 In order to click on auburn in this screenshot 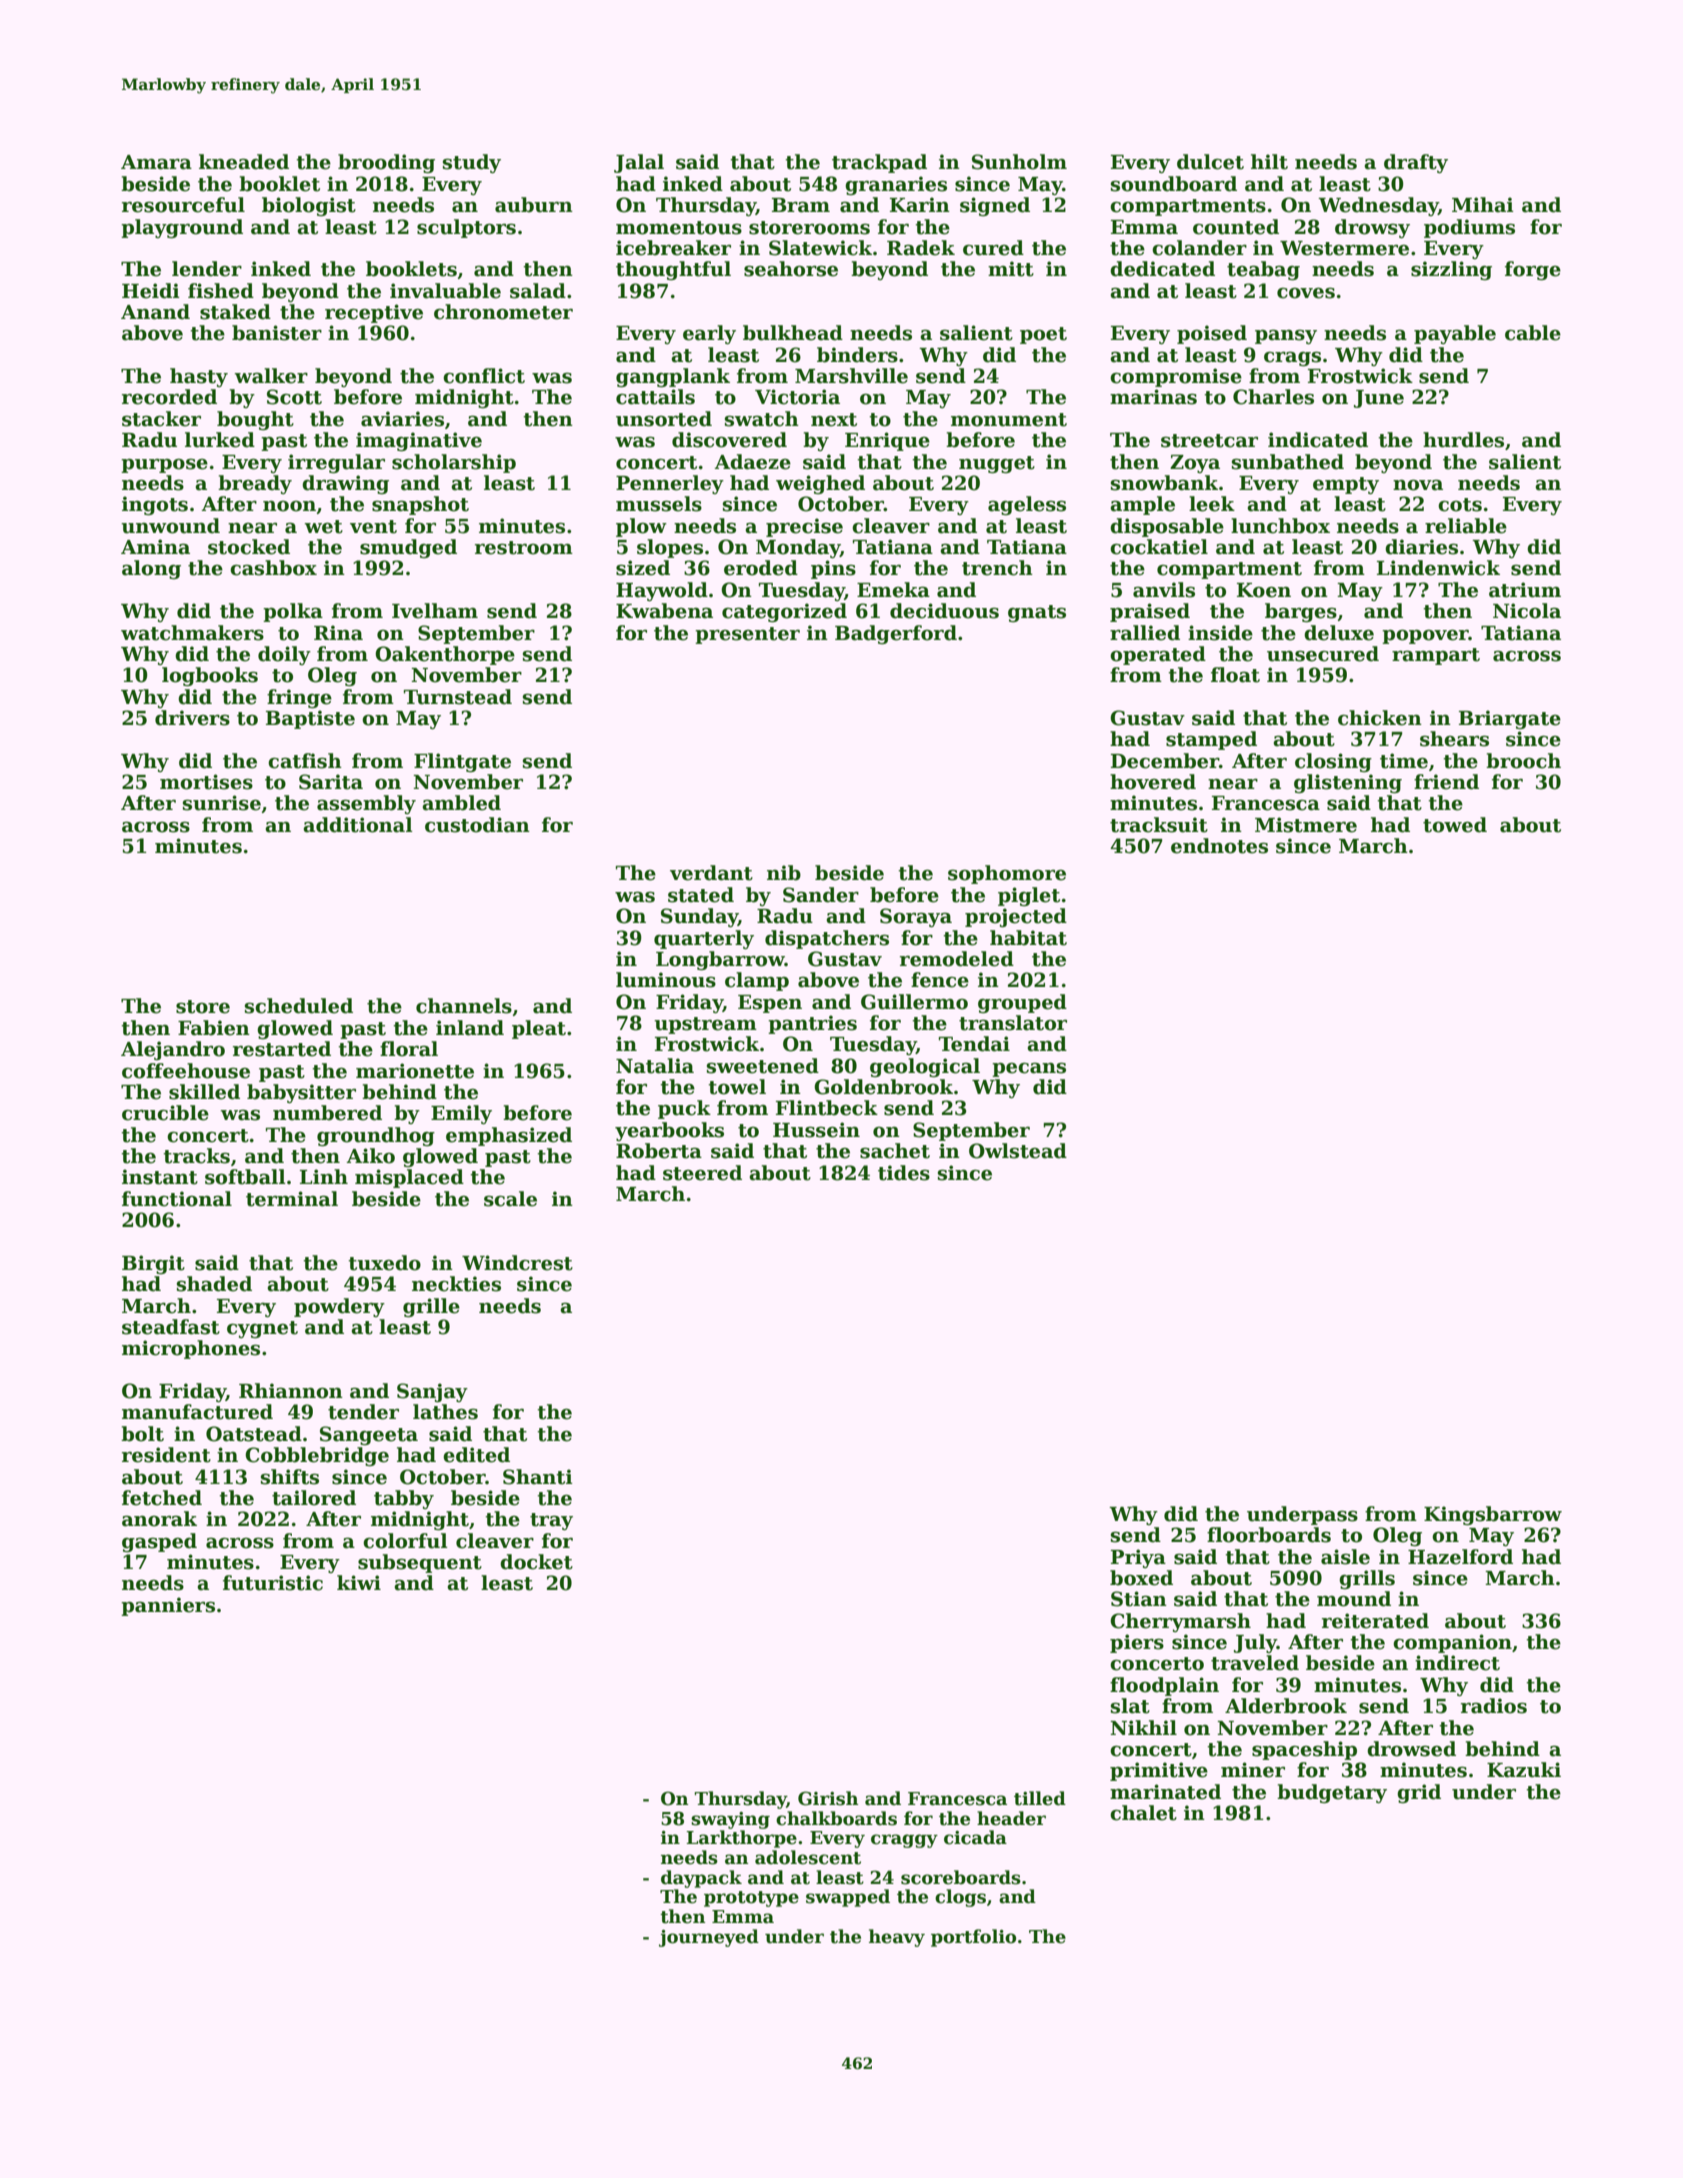, I will do `click(534, 205)`.
